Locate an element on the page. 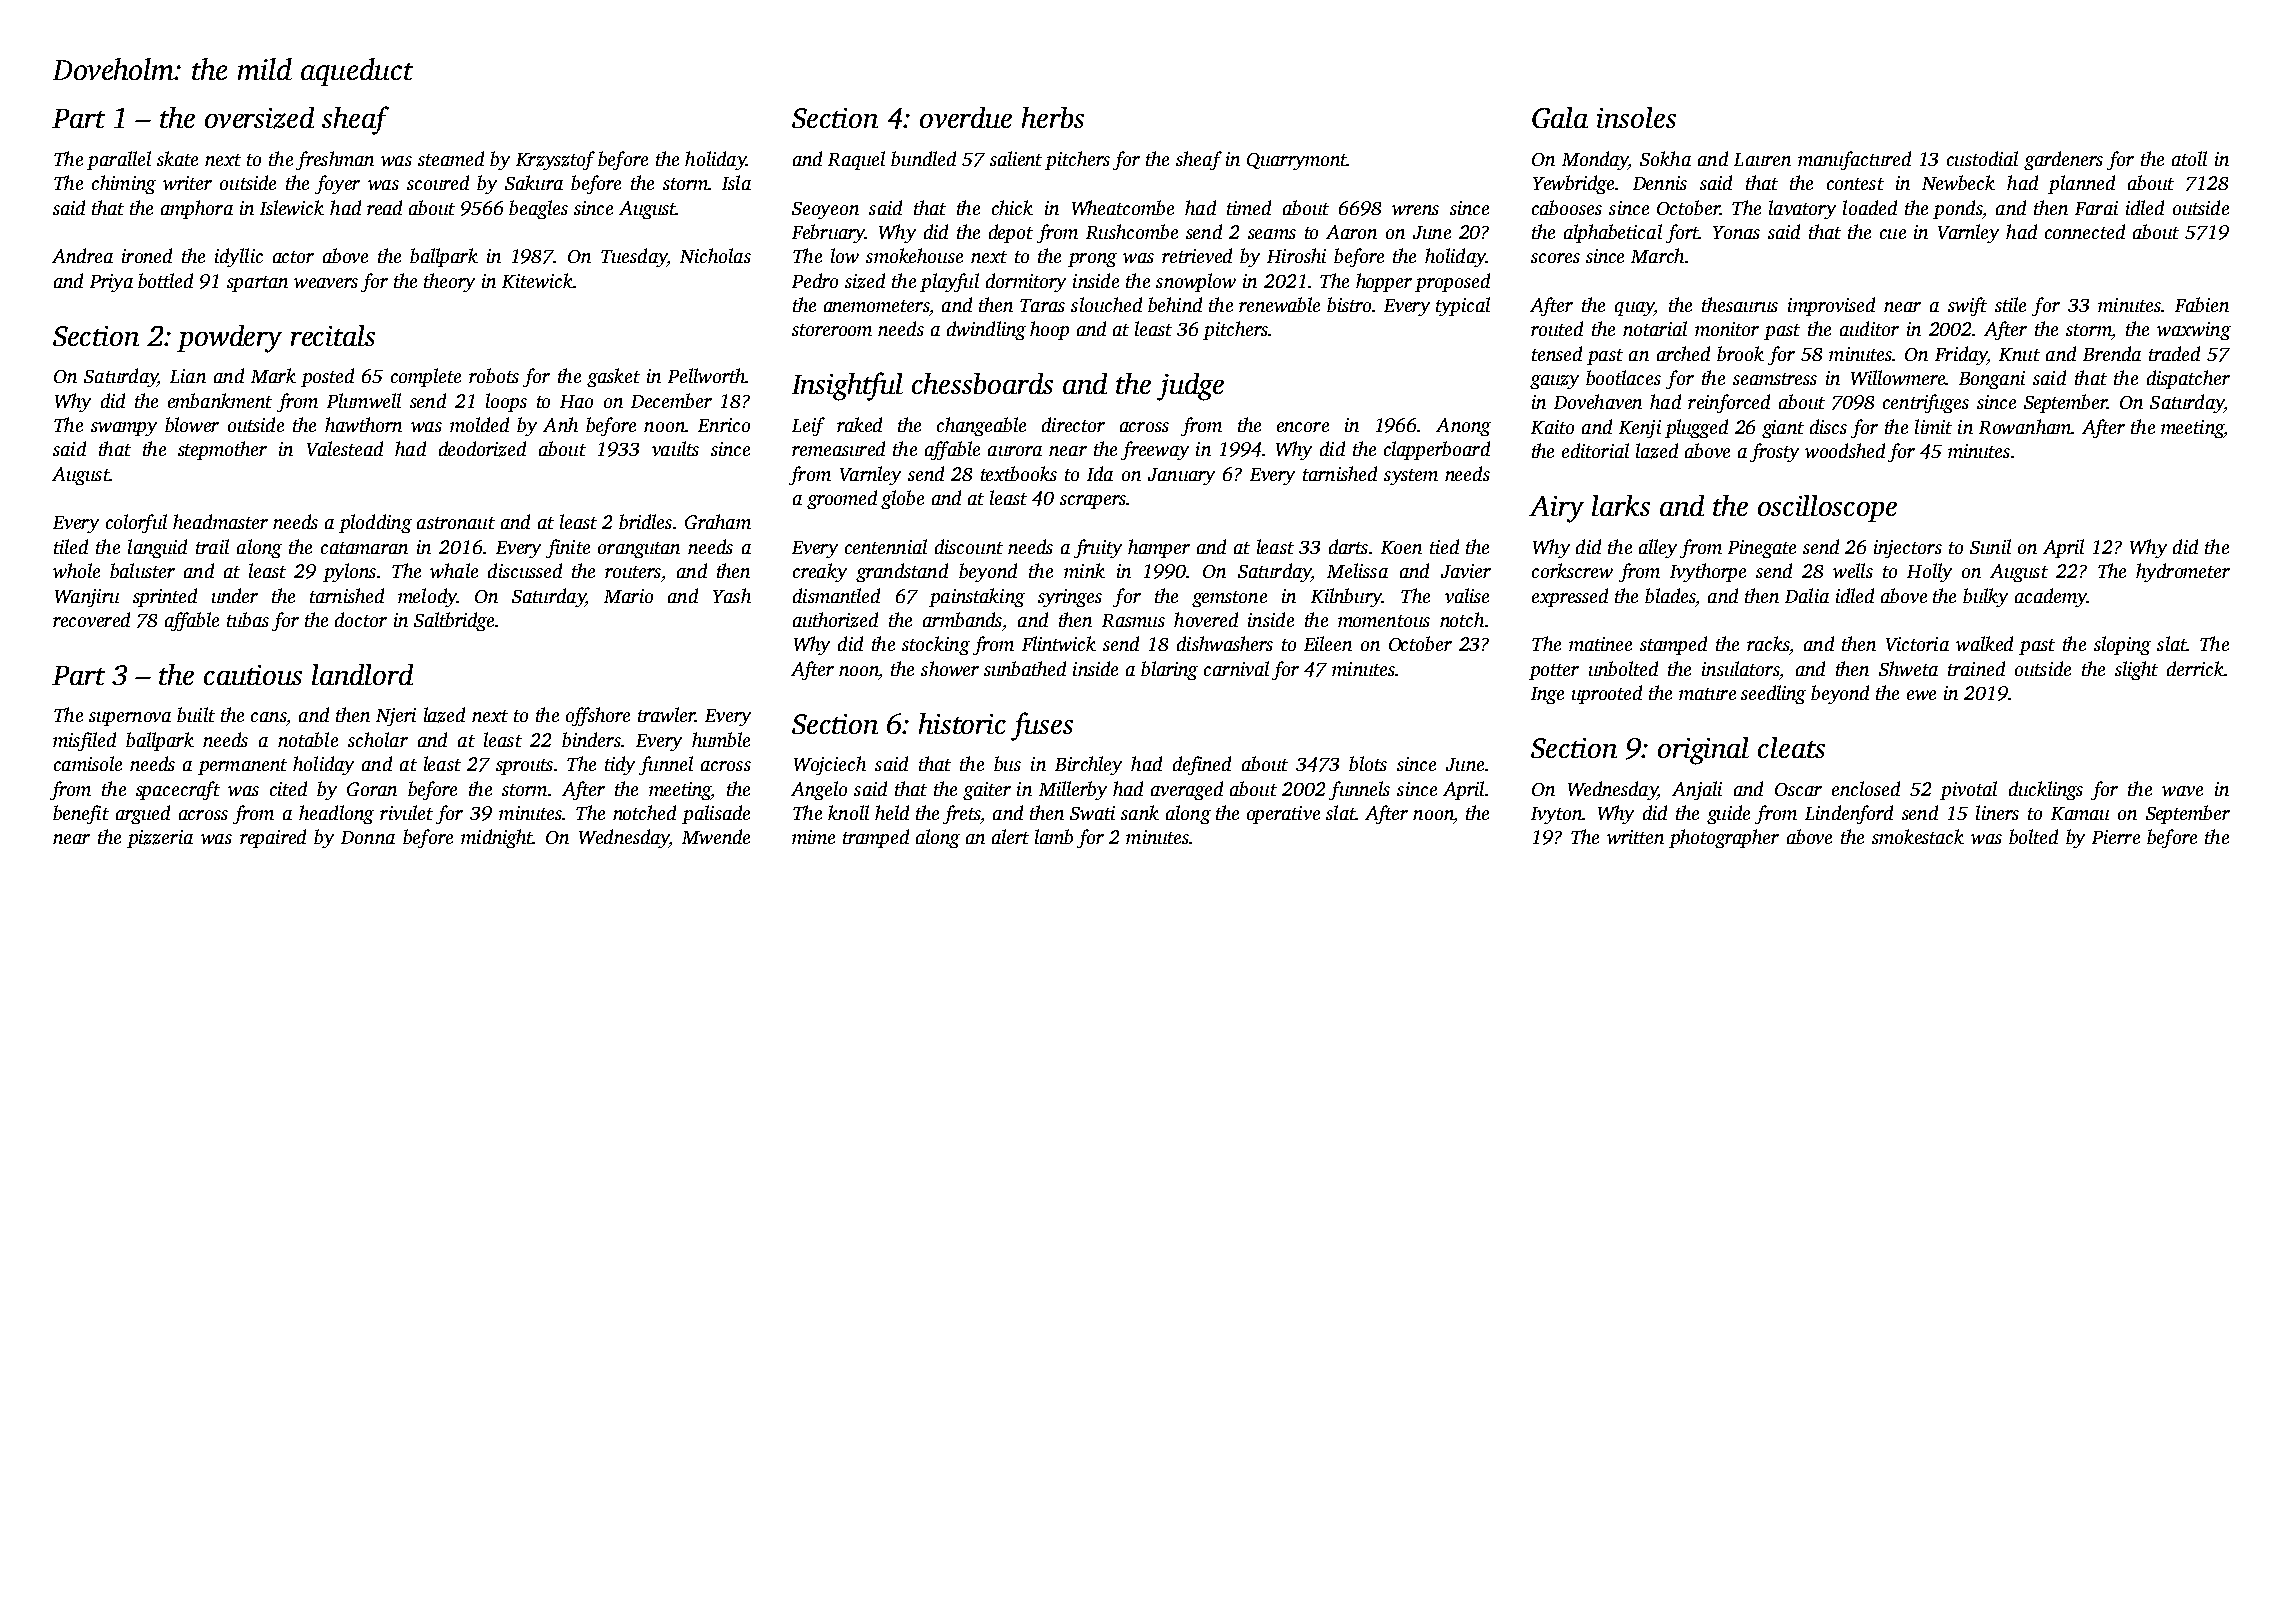 The image size is (2282, 1614). manufactured is located at coordinates (1854, 160).
